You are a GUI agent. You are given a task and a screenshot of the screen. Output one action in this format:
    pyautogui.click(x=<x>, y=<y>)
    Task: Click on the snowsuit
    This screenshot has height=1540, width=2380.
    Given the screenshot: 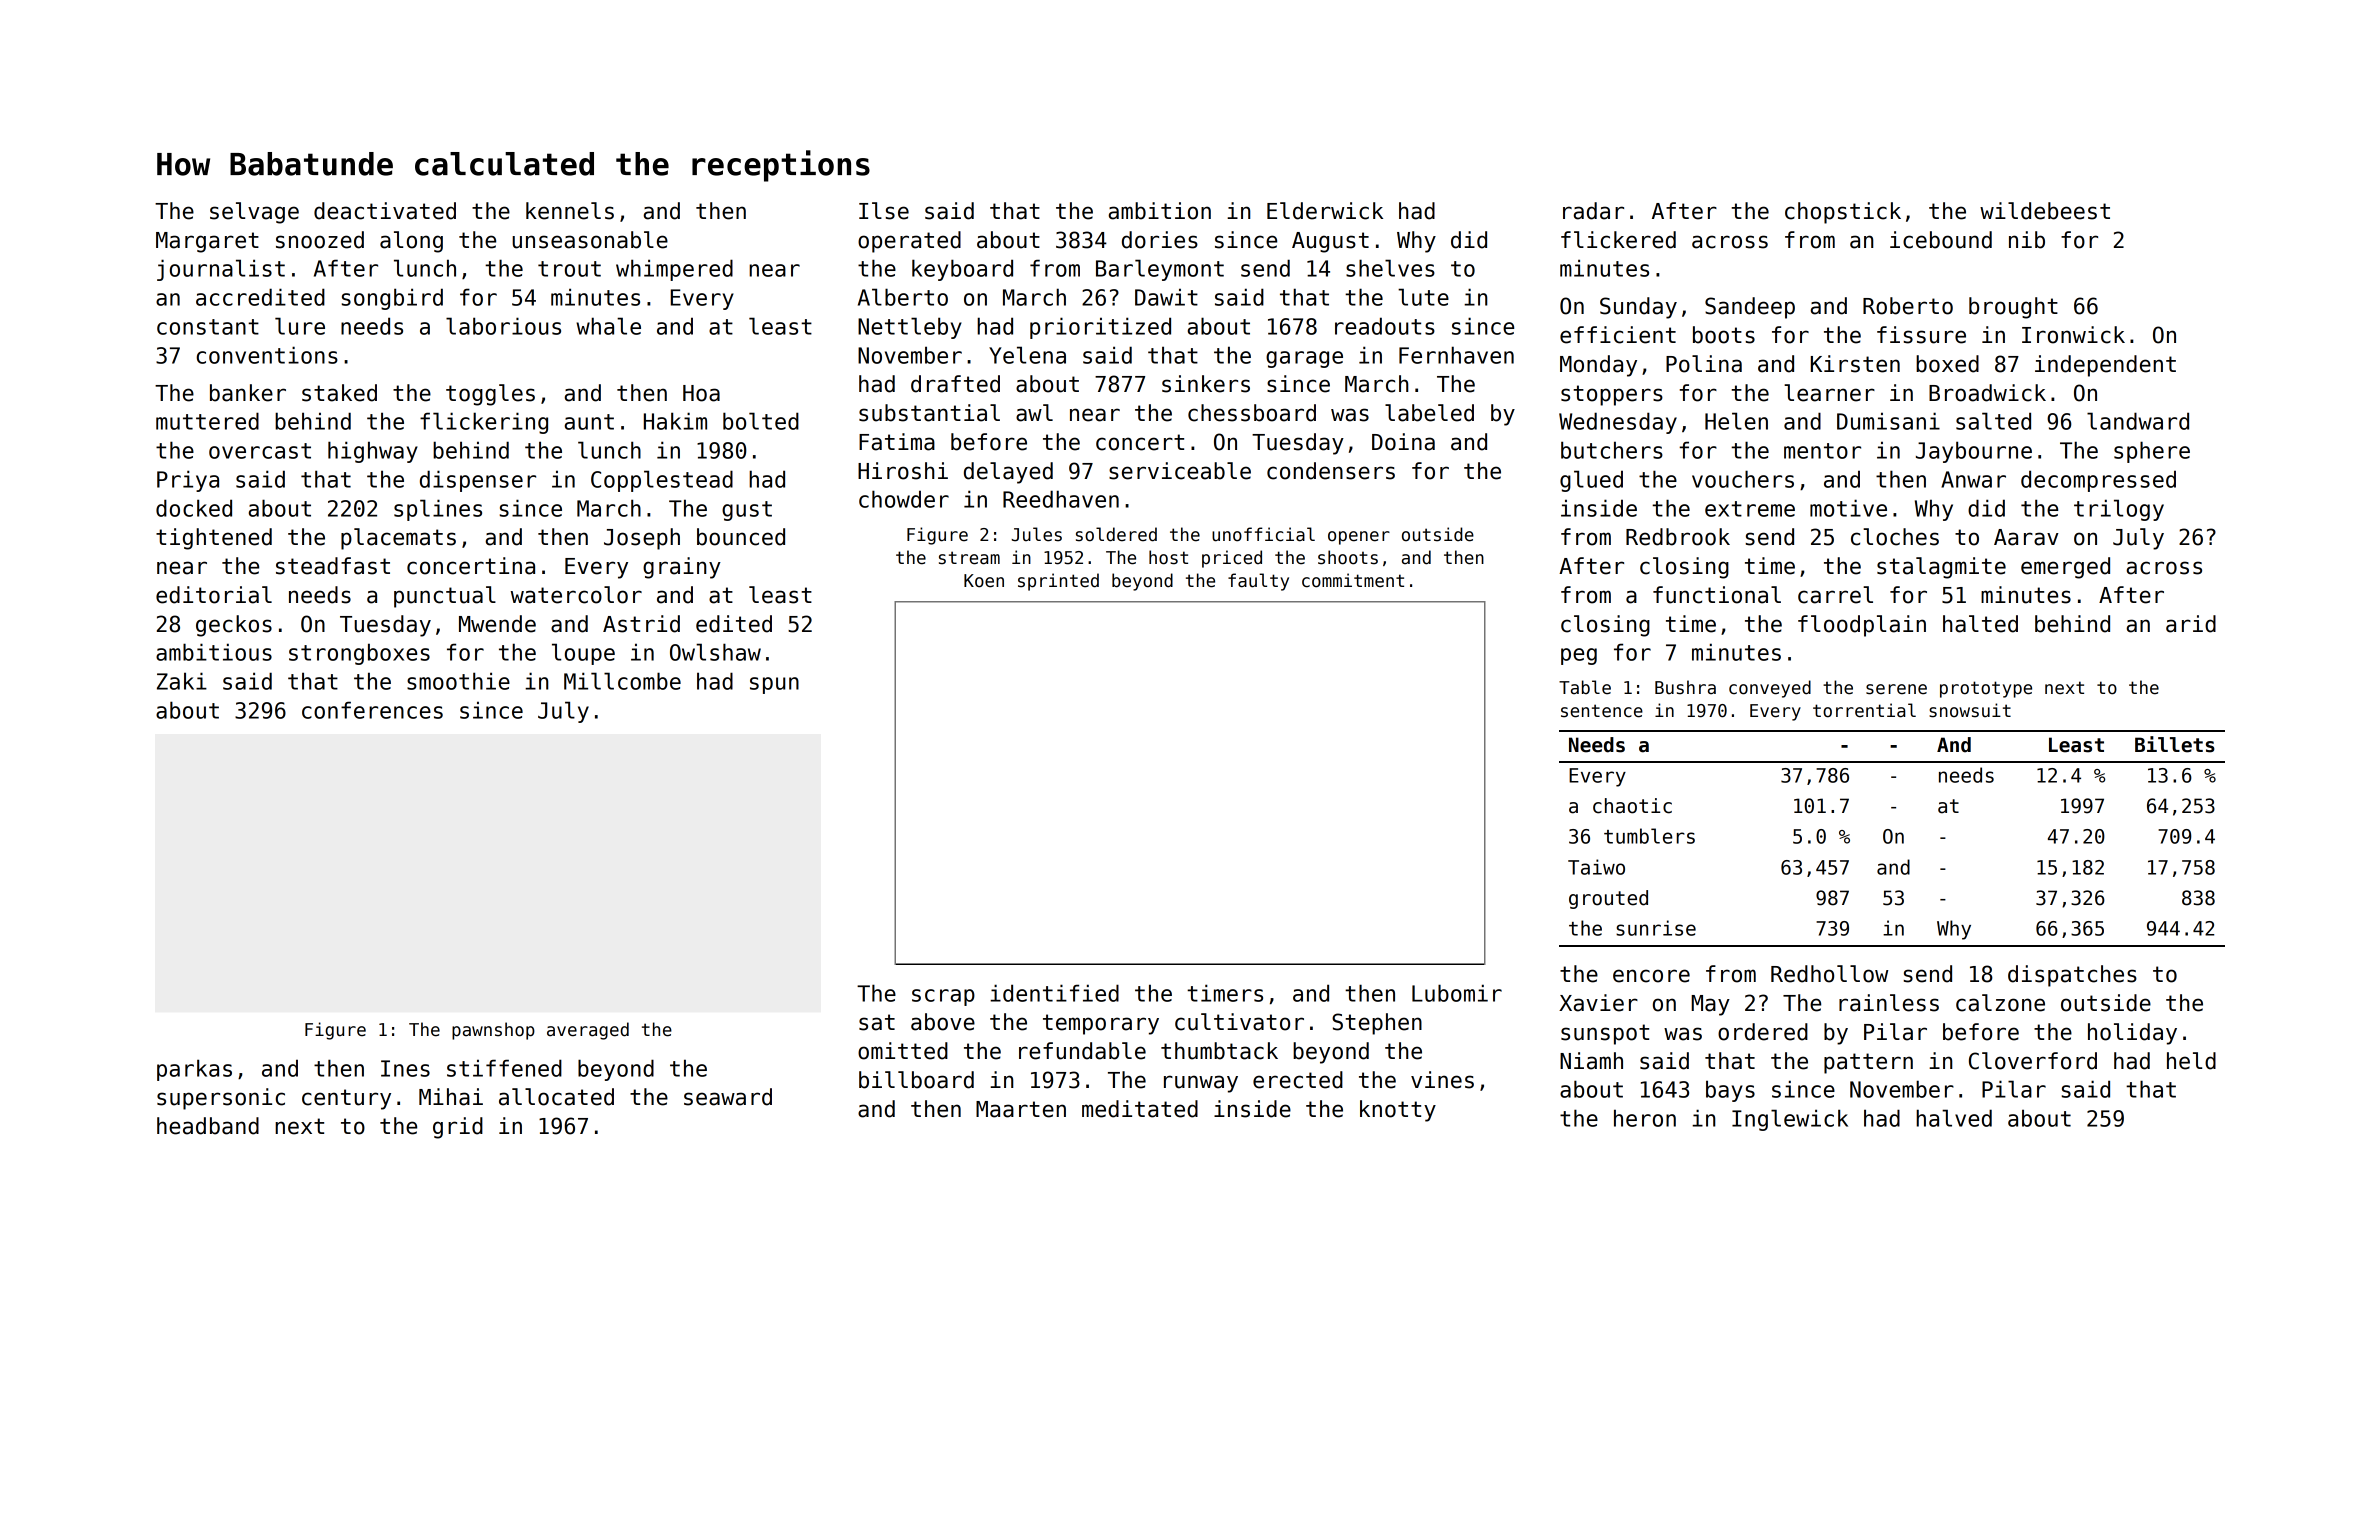 What is the action you would take?
    pyautogui.click(x=1970, y=710)
